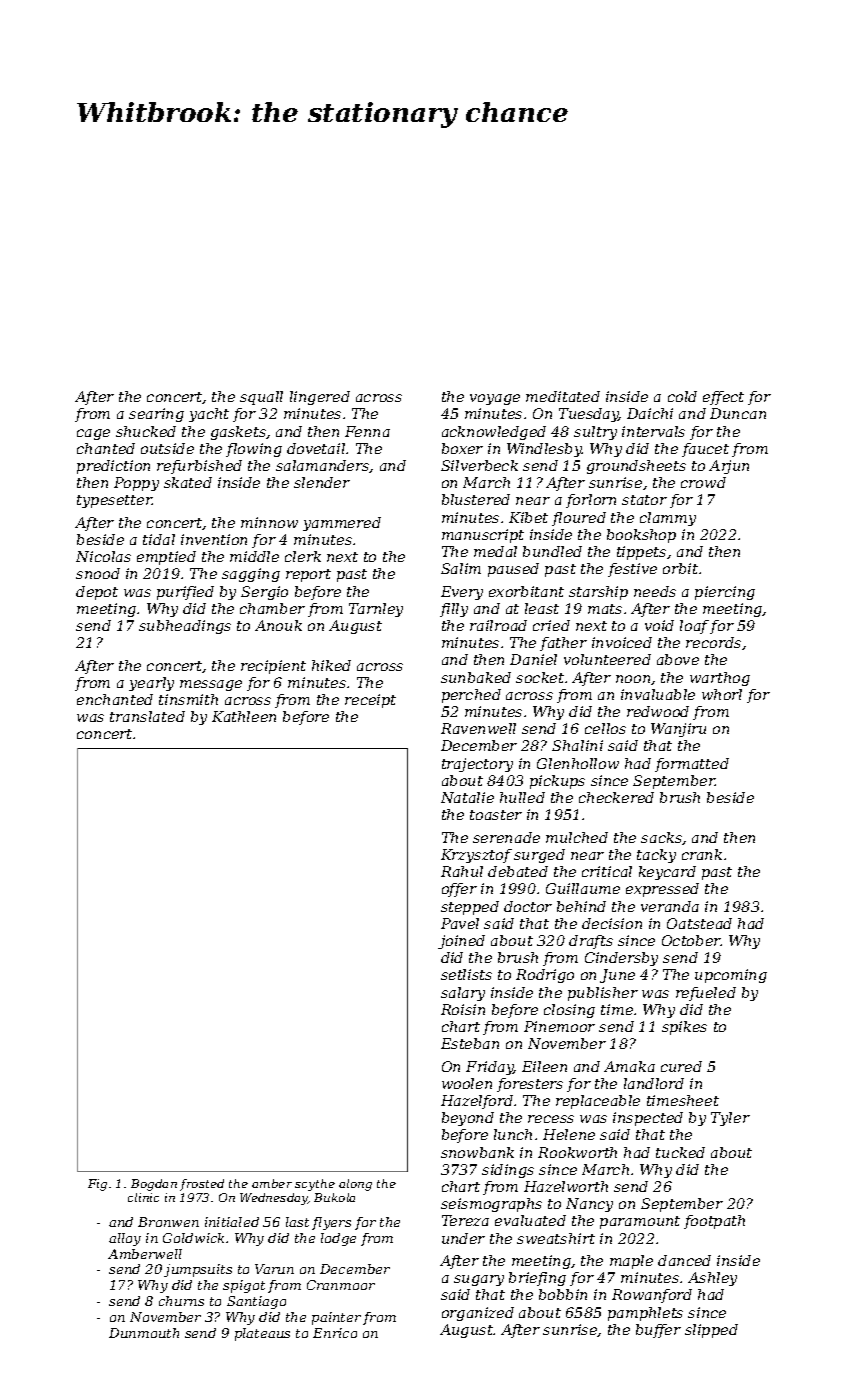  Describe the element at coordinates (563, 396) in the screenshot. I see `meditated` at that location.
